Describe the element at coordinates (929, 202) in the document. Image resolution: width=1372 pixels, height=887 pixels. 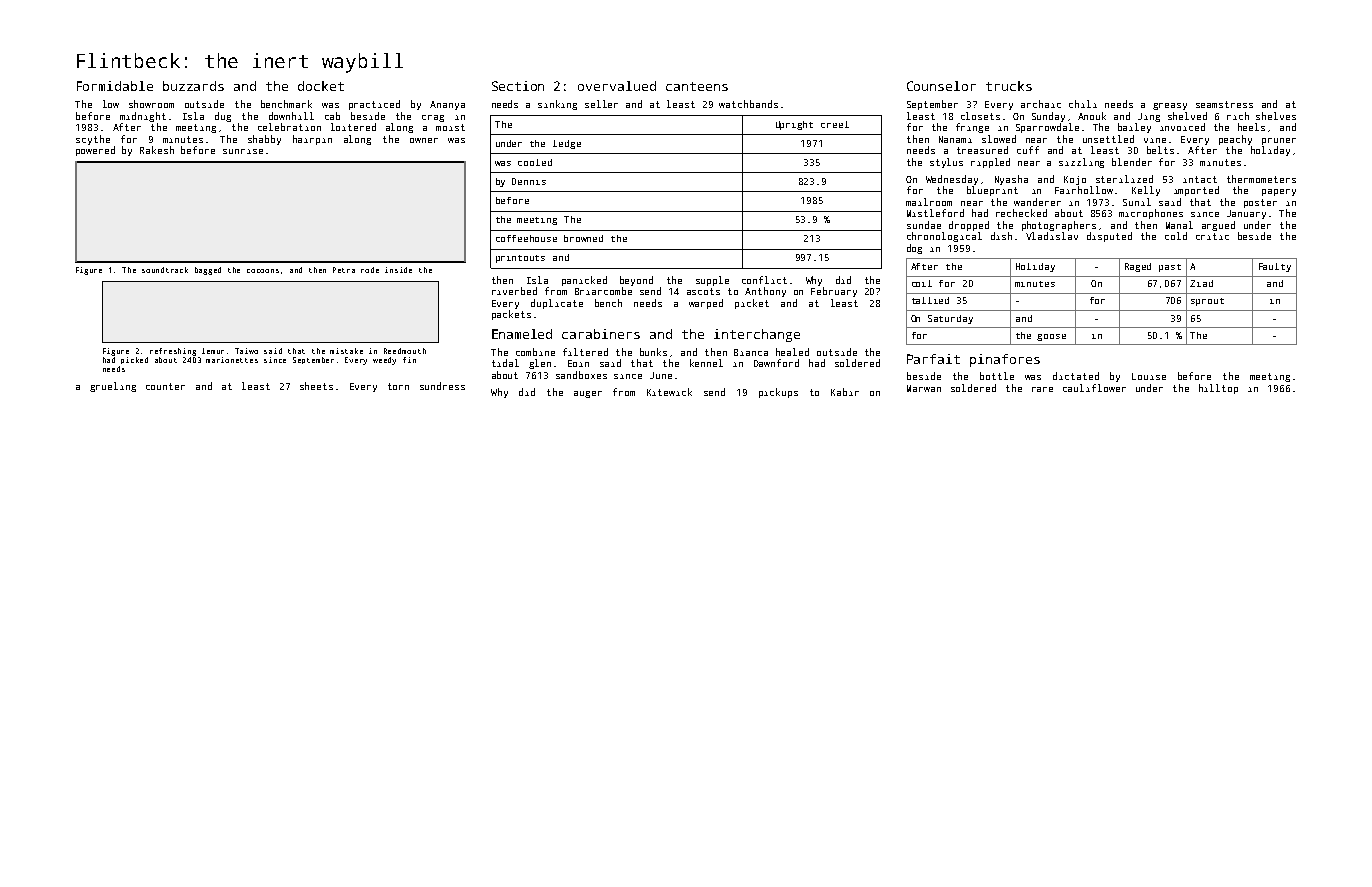
I see `mailroom` at that location.
